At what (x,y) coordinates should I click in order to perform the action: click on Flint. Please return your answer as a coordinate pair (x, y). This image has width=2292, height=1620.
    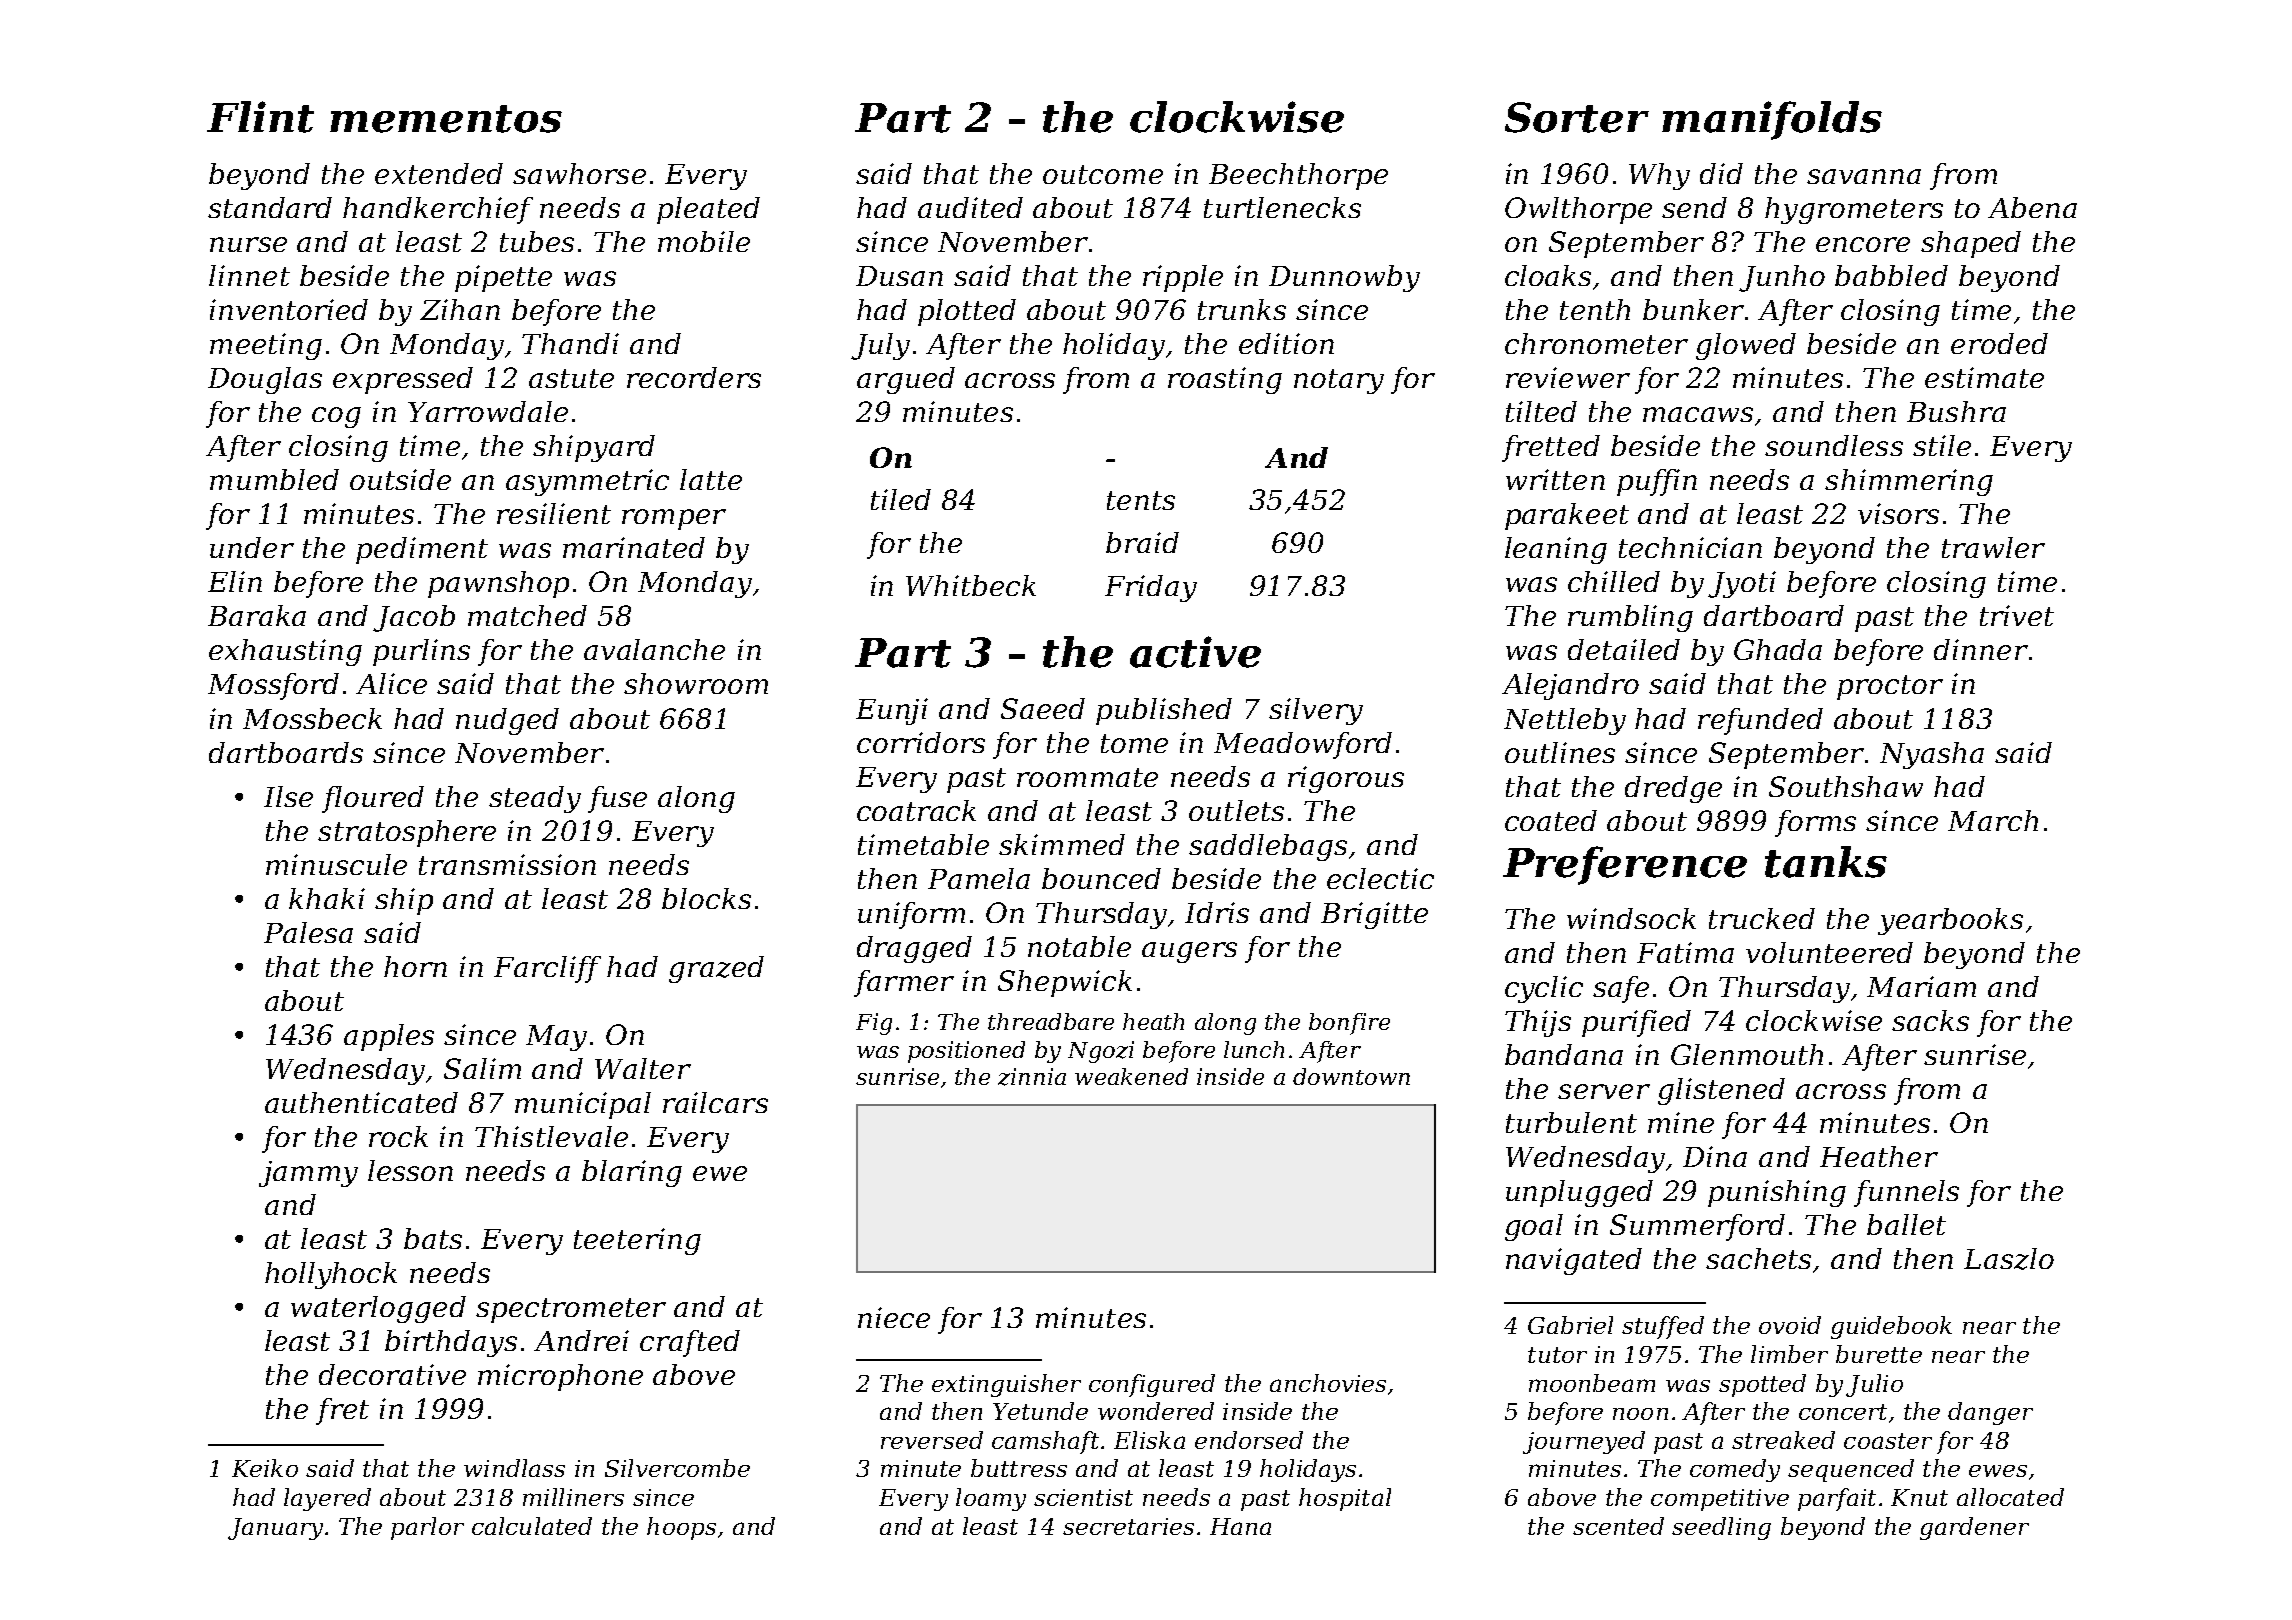
    Looking at the image, I should click on (260, 117).
